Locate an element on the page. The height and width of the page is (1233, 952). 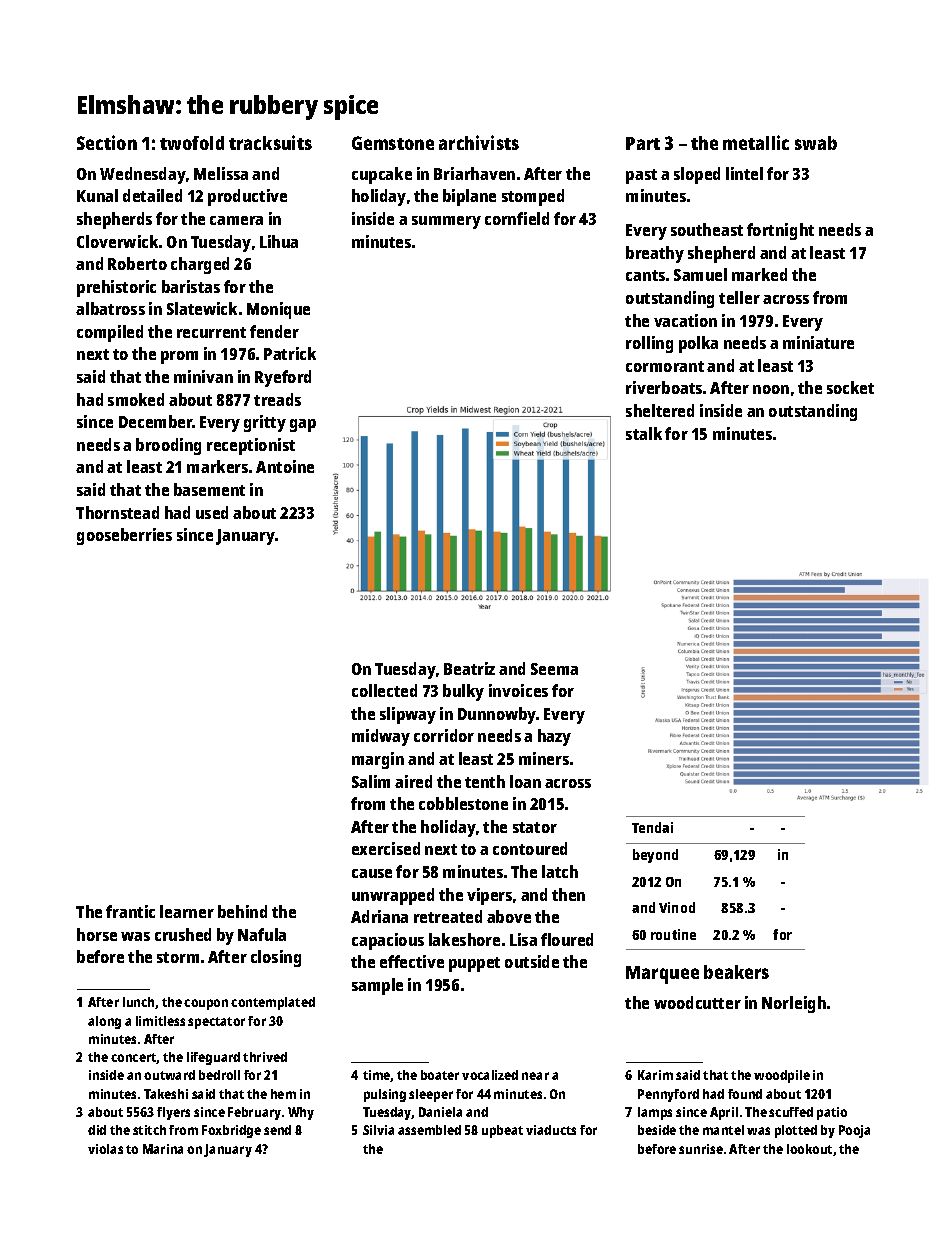
detailed is located at coordinates (152, 195).
